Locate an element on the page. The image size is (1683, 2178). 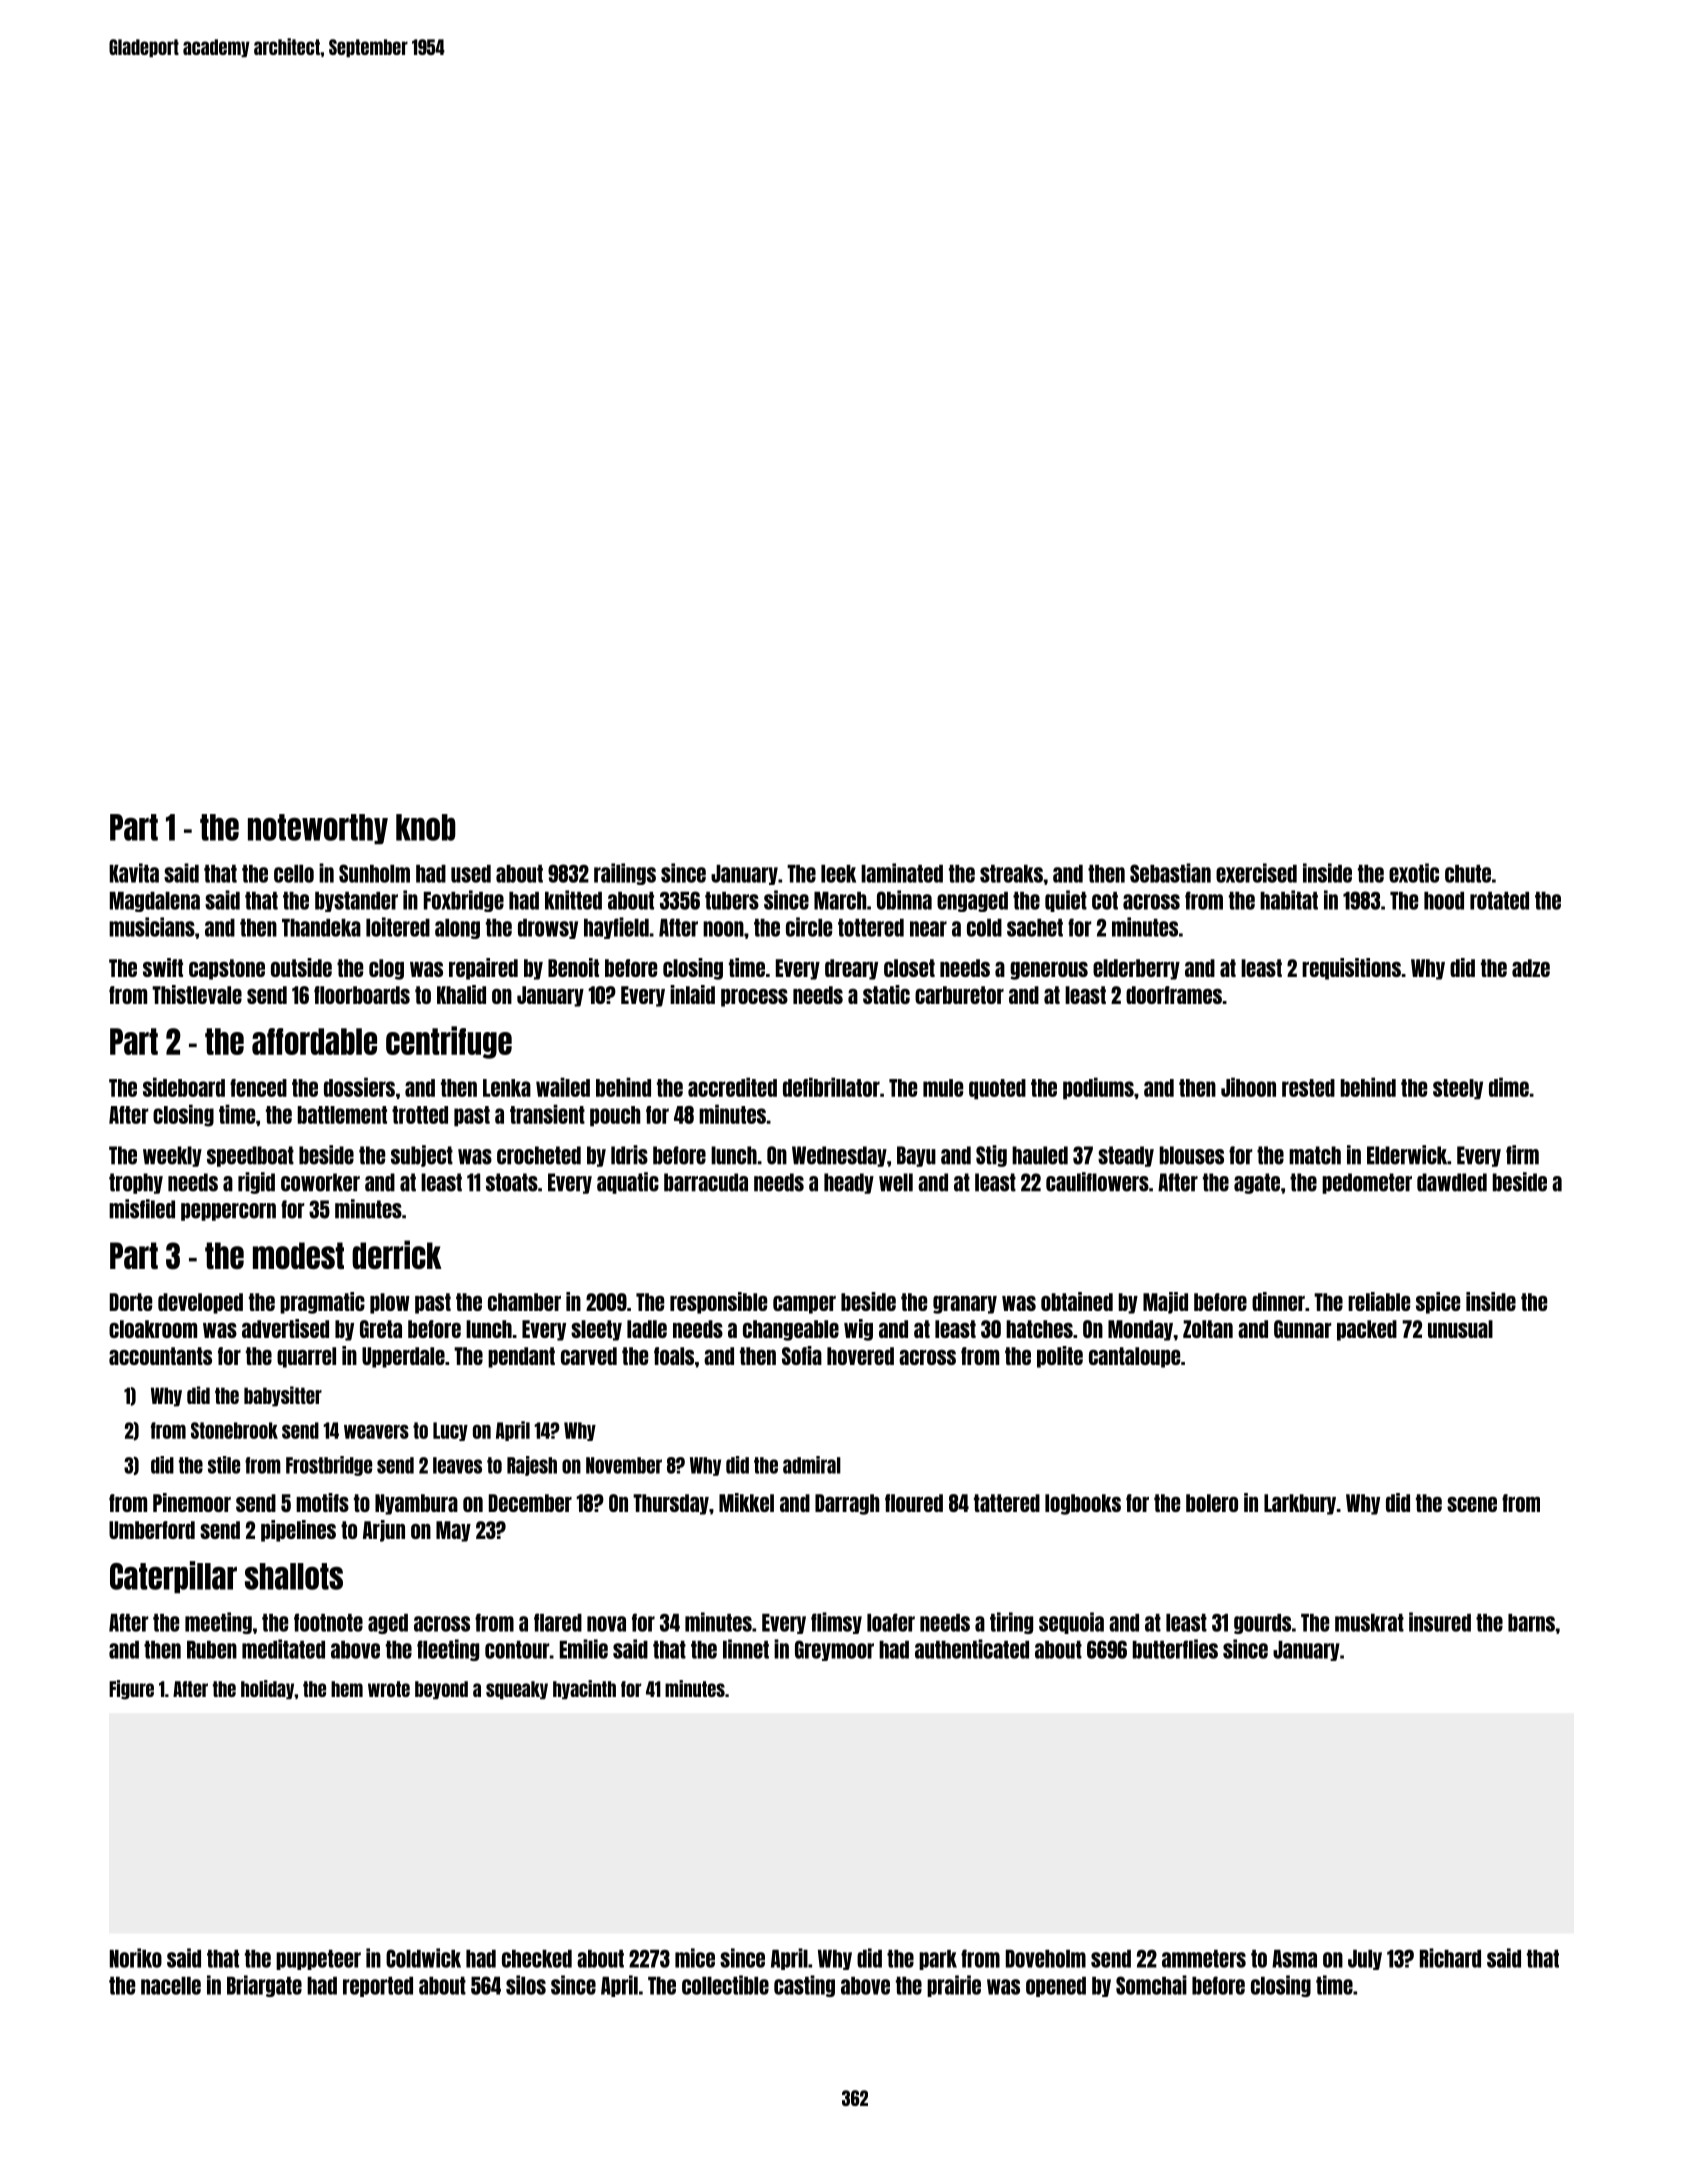
nacelle is located at coordinates (171, 1986).
